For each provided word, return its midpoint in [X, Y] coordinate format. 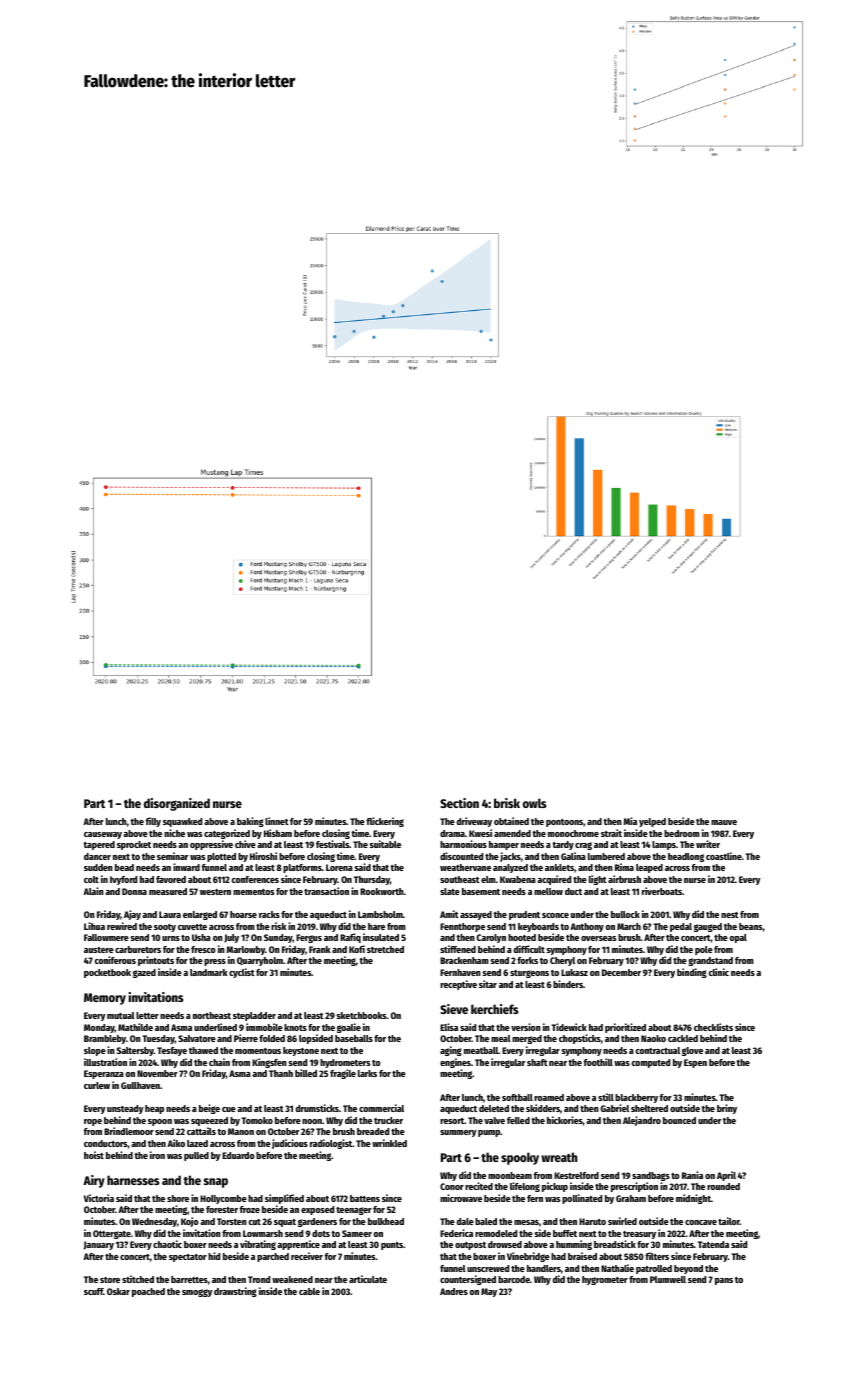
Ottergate [112, 1234]
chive [245, 844]
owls [534, 803]
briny [727, 1109]
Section [459, 803]
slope [95, 1051]
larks [367, 1073]
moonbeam [510, 1175]
